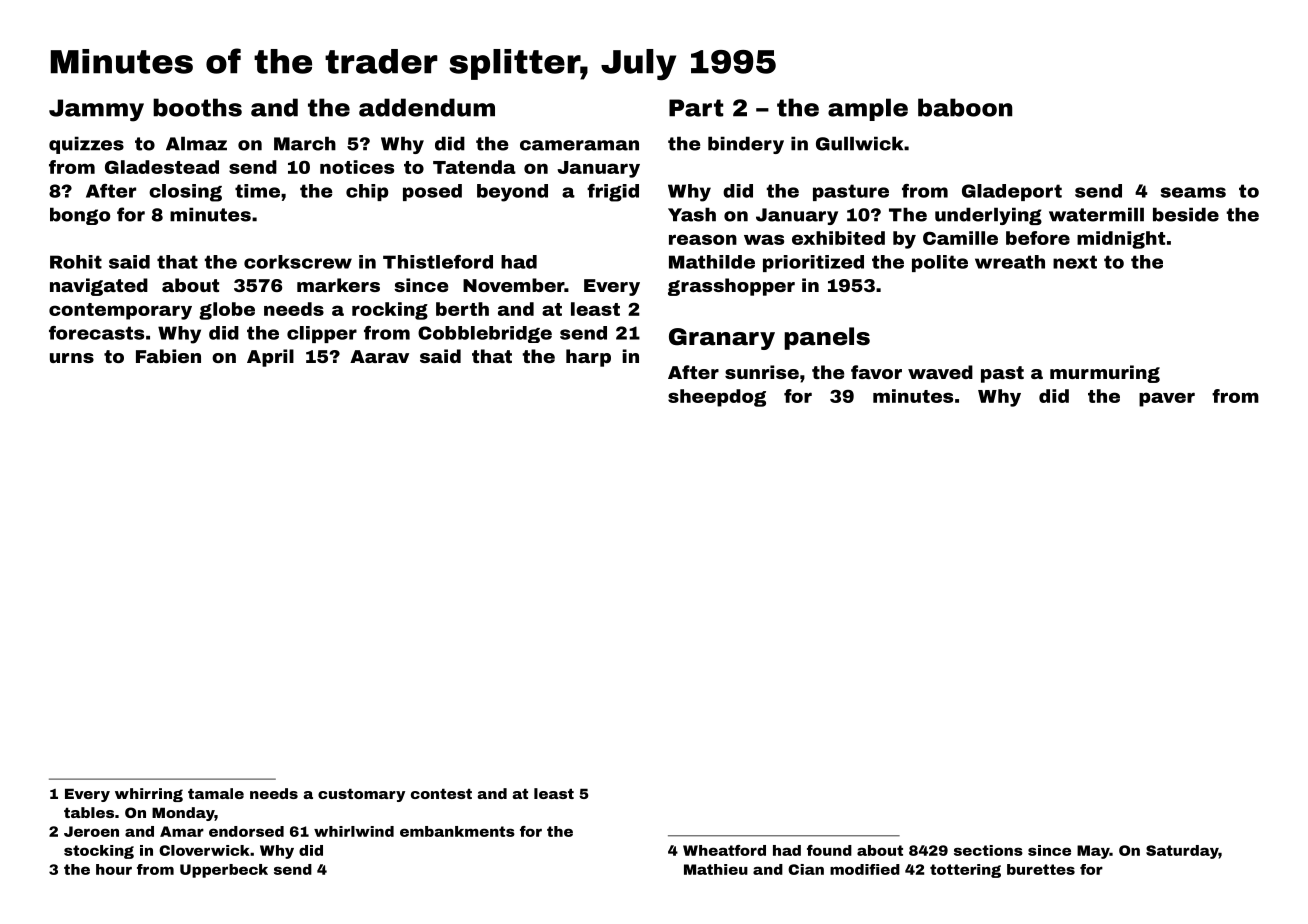 The height and width of the screenshot is (924, 1308). I want to click on sheepdog, so click(717, 398).
